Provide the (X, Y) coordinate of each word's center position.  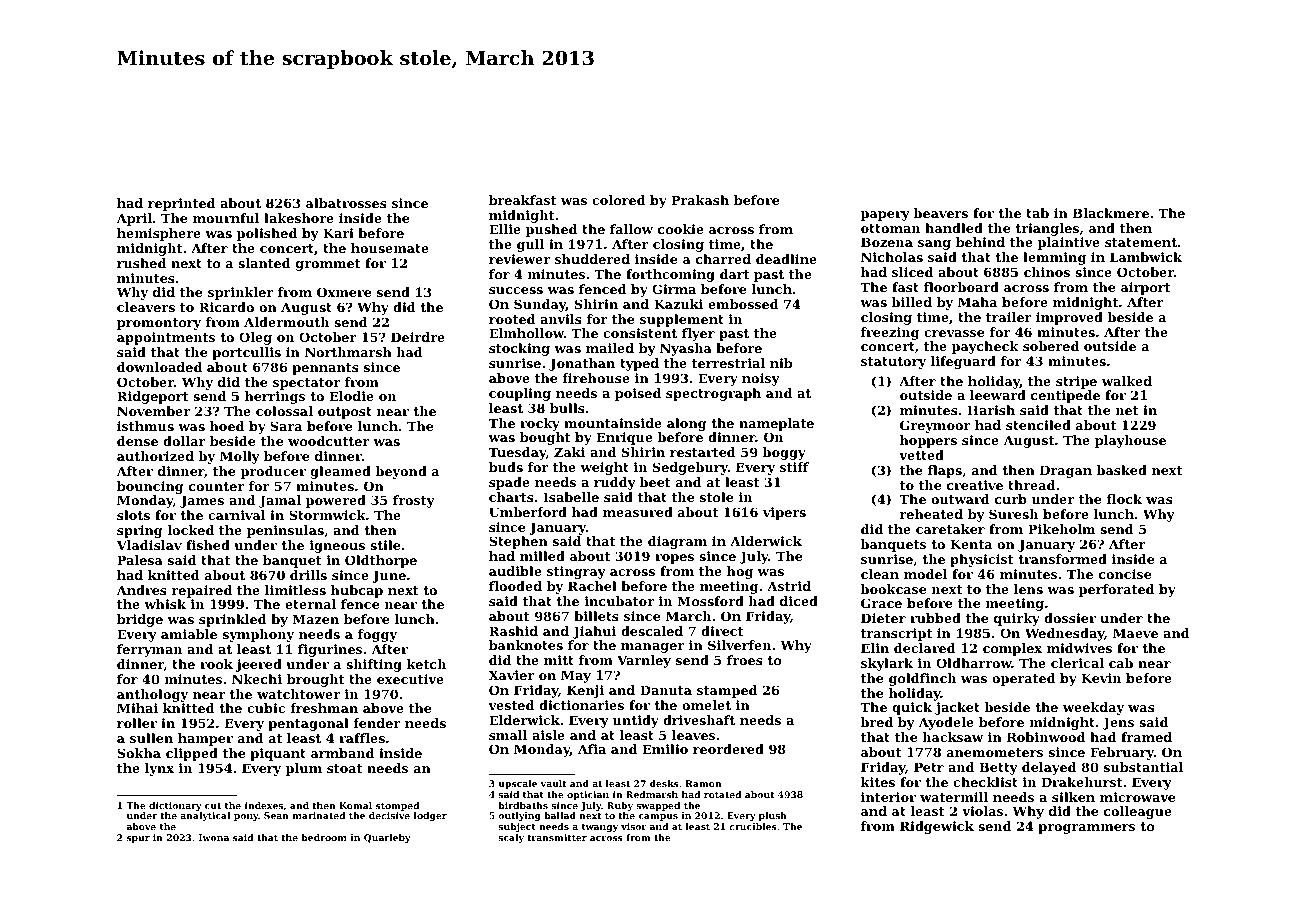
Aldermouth (286, 322)
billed (912, 302)
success (516, 290)
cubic (266, 708)
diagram (677, 542)
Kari (338, 233)
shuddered (592, 259)
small (508, 735)
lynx (159, 769)
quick (912, 708)
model (925, 574)
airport (1145, 288)
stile (385, 545)
